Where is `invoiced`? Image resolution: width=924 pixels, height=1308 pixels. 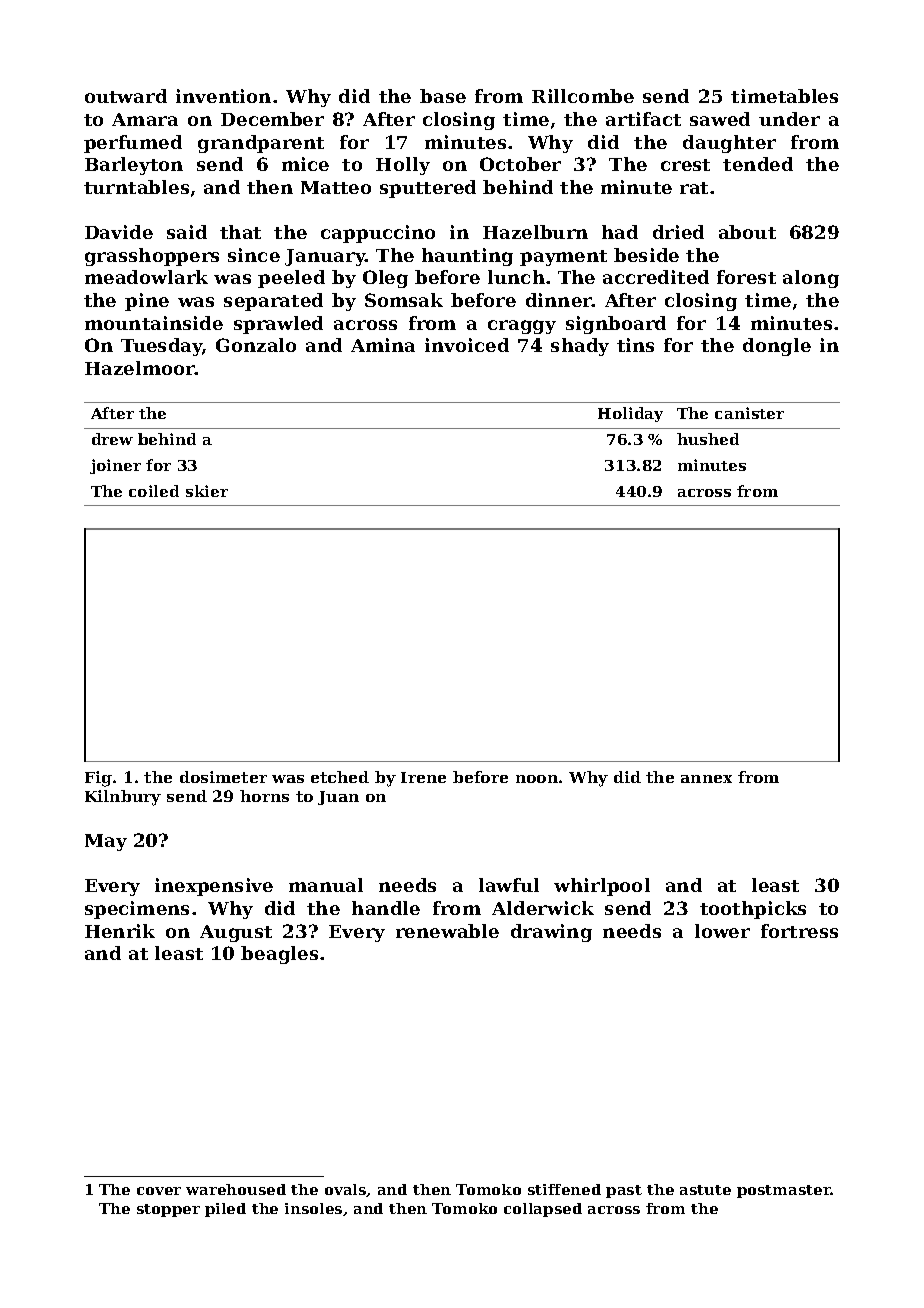 invoiced is located at coordinates (467, 345).
